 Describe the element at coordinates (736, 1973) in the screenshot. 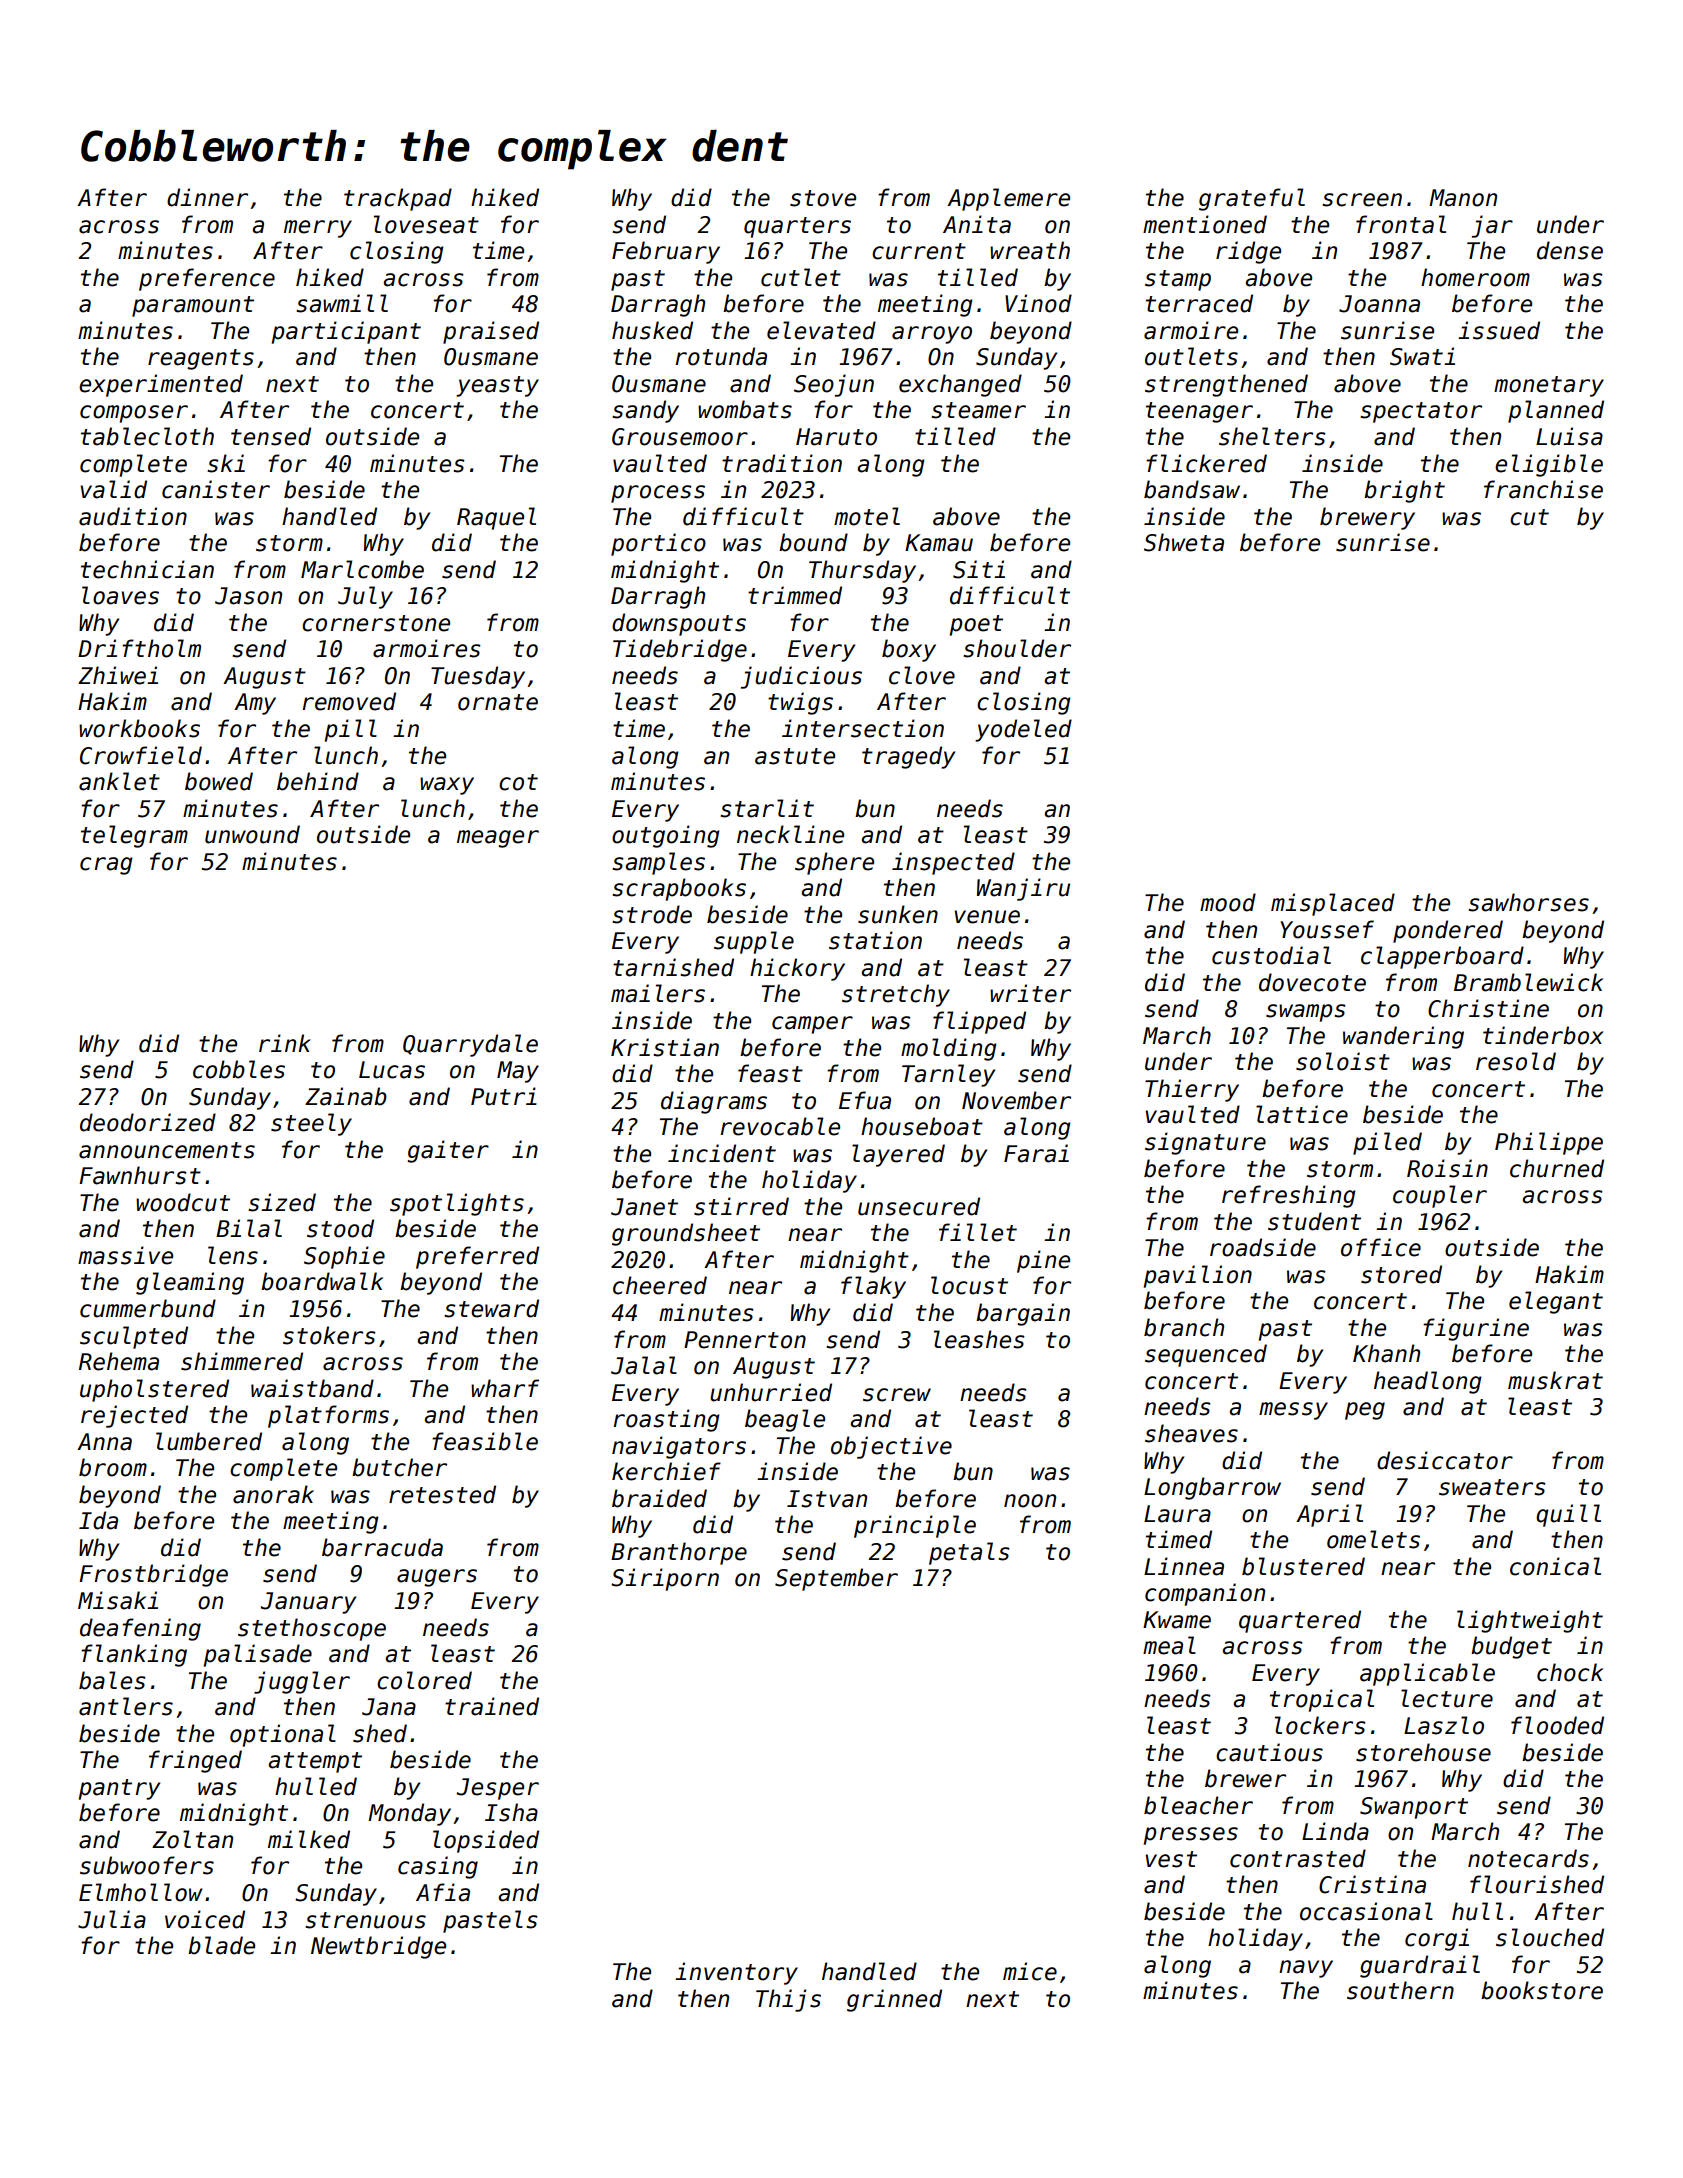

I see `inventory` at that location.
